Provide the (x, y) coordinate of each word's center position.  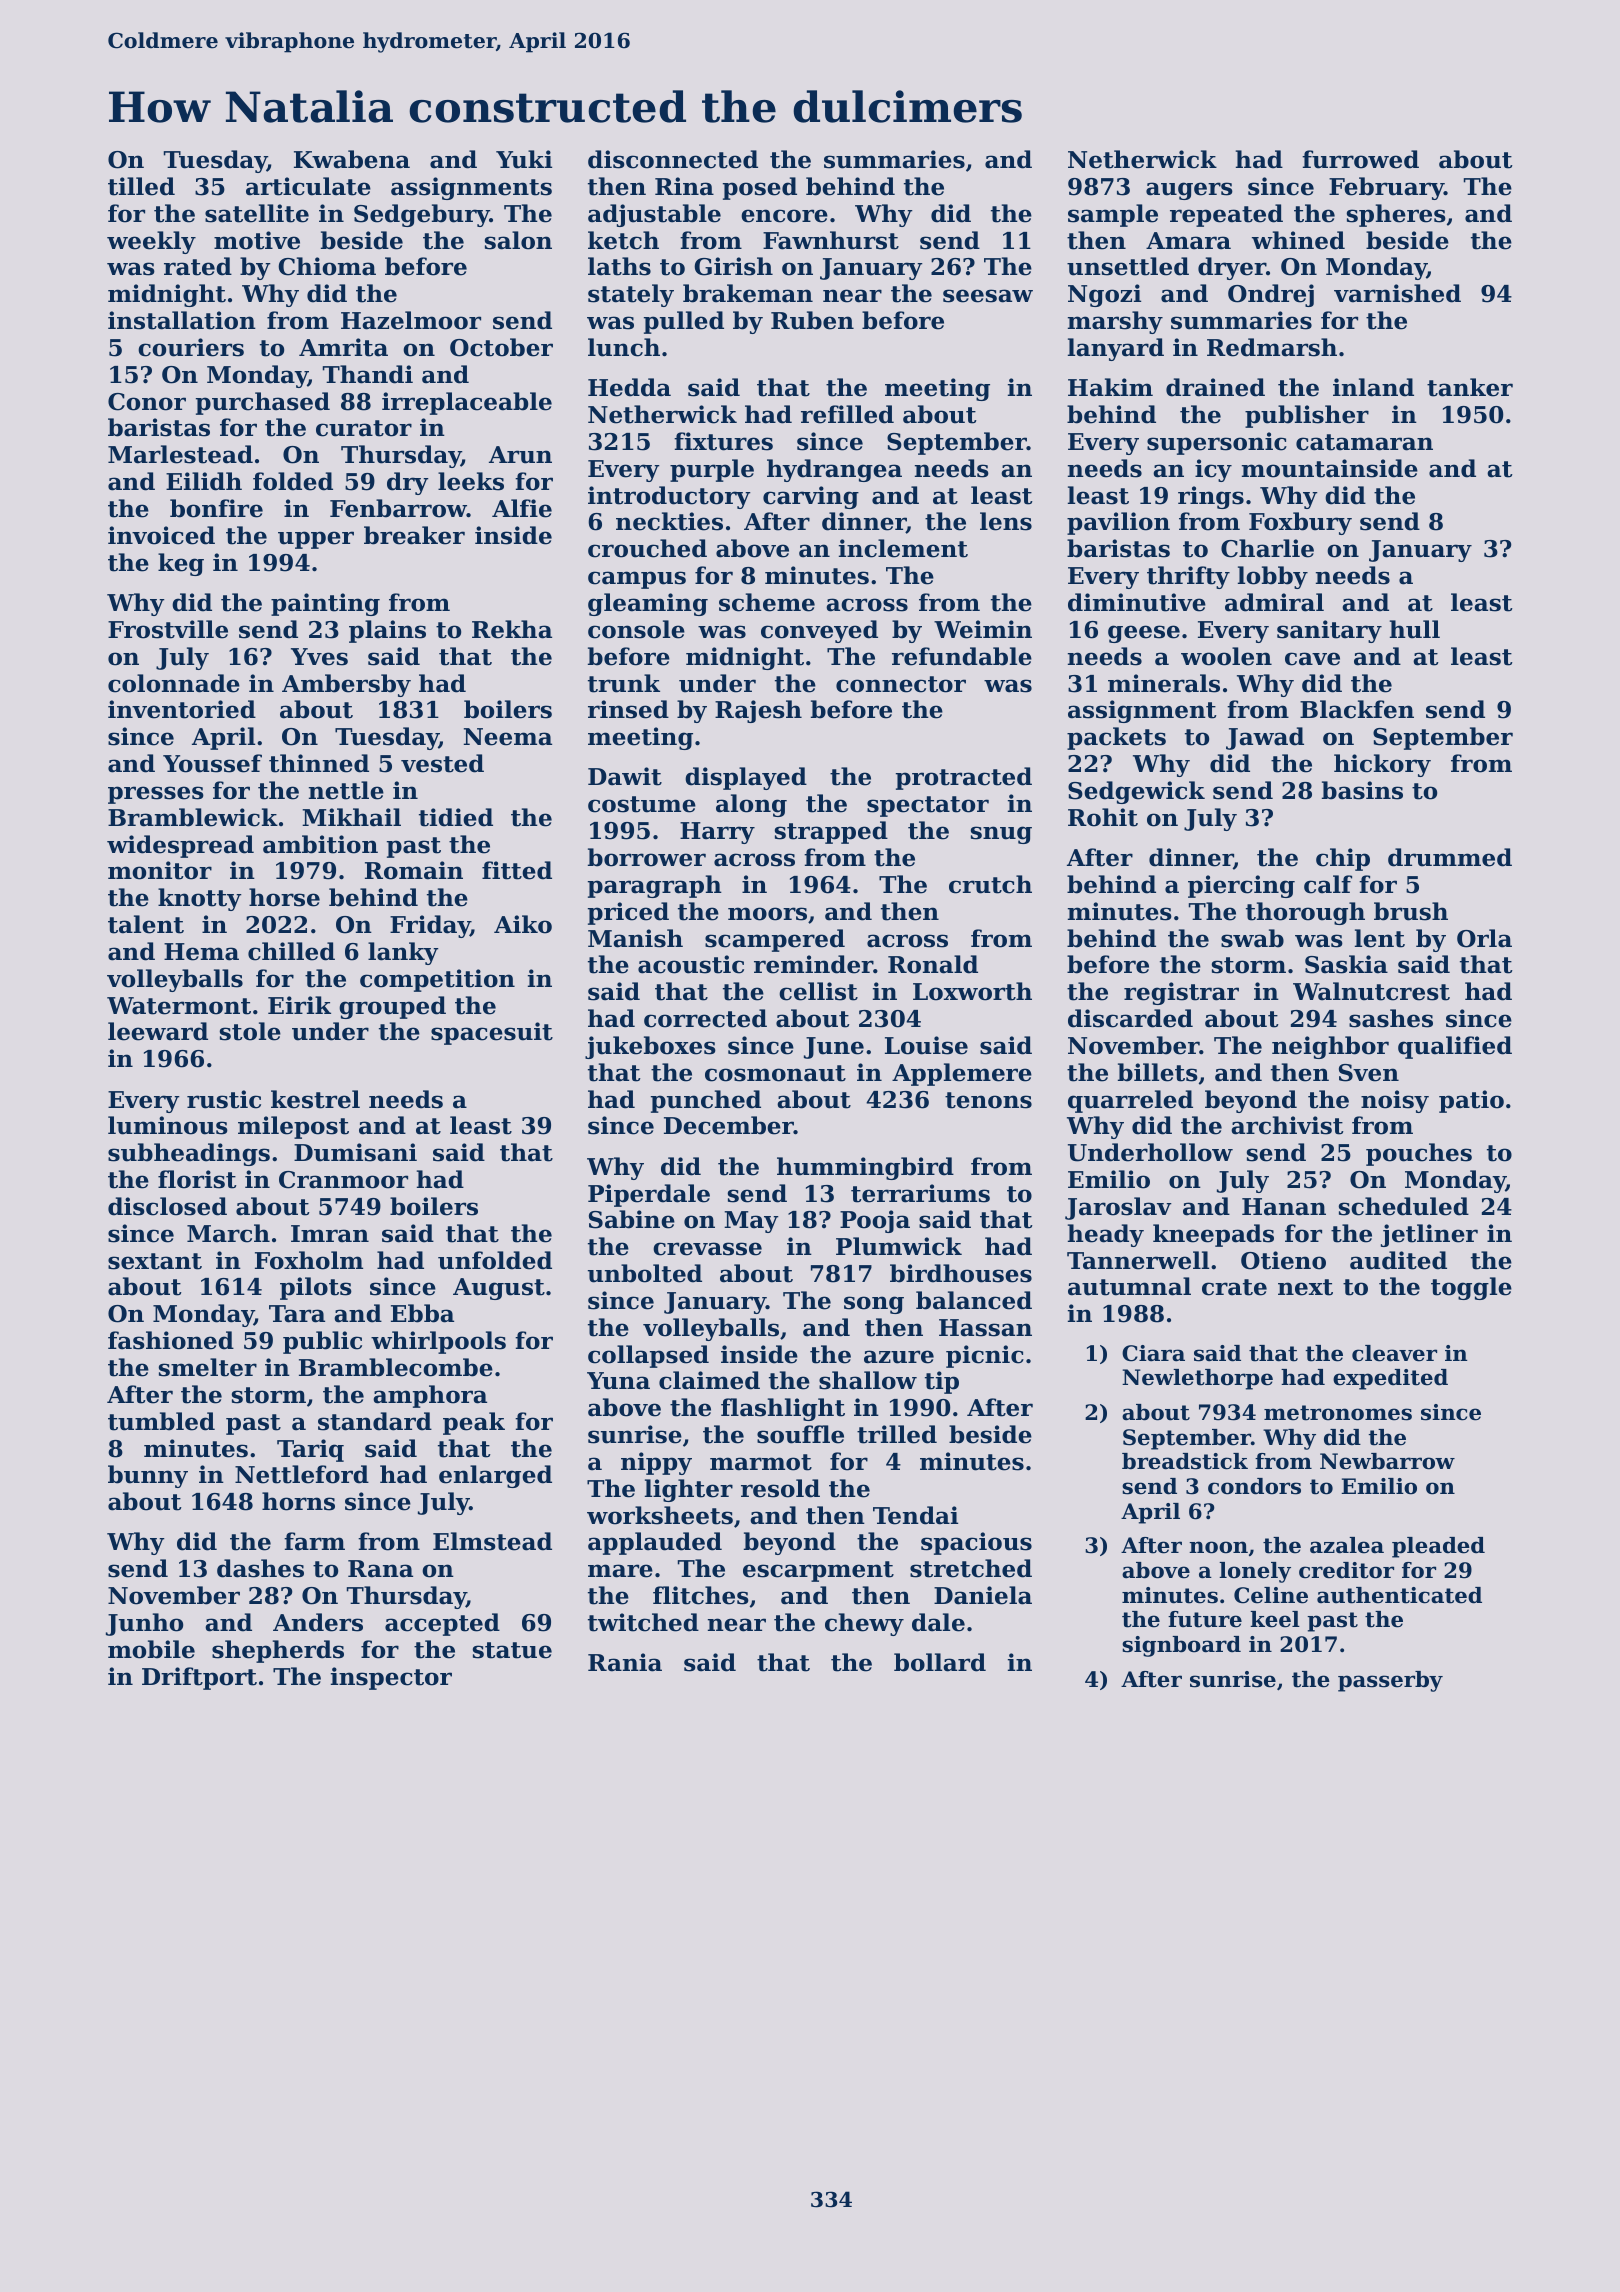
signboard (1181, 1646)
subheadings (189, 1154)
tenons (988, 1100)
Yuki (524, 159)
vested (442, 763)
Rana (380, 1569)
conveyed (819, 631)
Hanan (1284, 1207)
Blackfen (1357, 709)
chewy (864, 1624)
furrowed (1360, 159)
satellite (257, 213)
